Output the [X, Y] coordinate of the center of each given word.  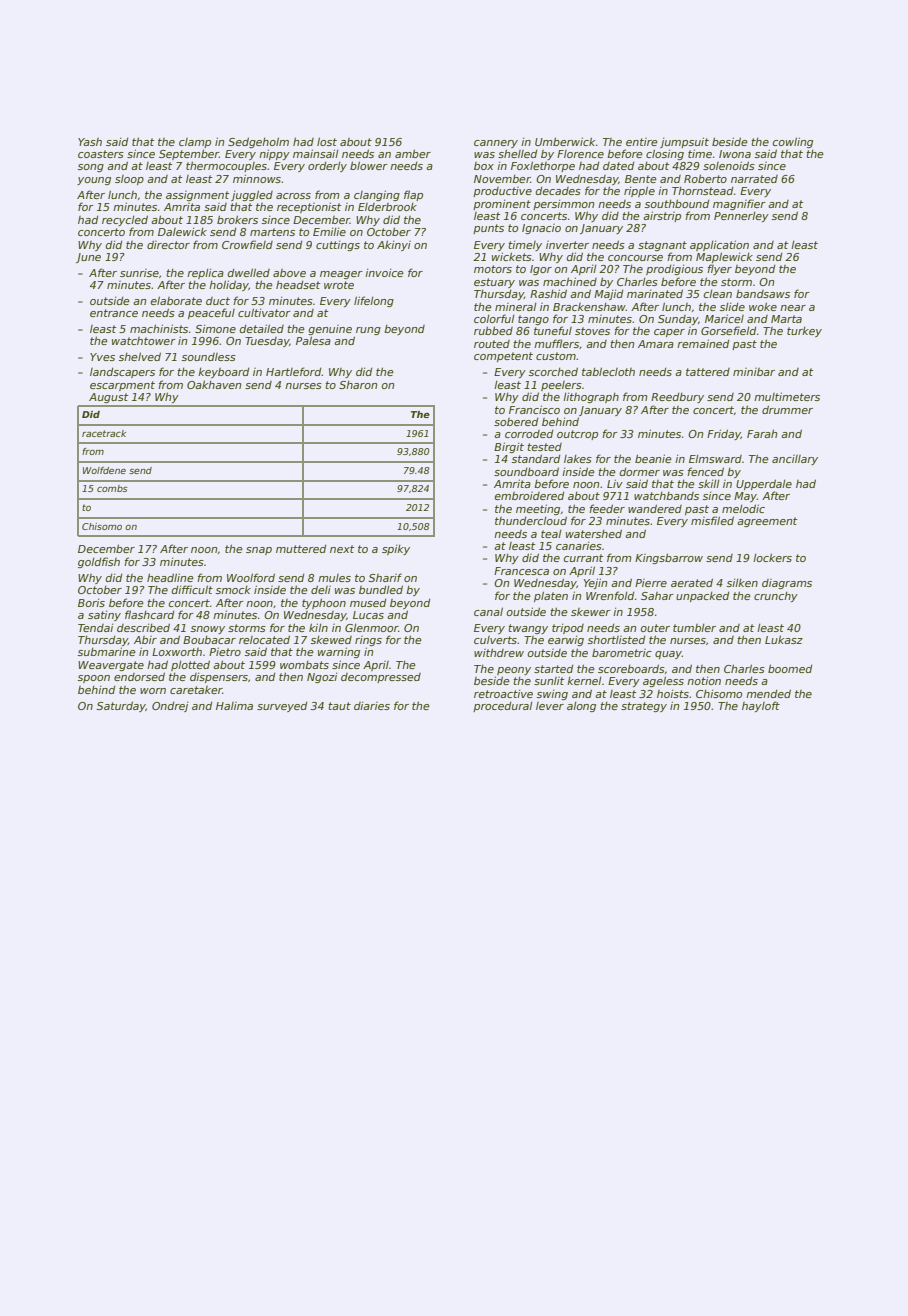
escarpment [122, 386]
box [484, 166]
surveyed [282, 707]
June [88, 258]
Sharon [358, 385]
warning [339, 652]
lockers [772, 557]
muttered [301, 549]
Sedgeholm [258, 142]
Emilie [329, 232]
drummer [787, 409]
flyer [719, 269]
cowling [793, 142]
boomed [790, 668]
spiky [396, 550]
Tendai [95, 628]
